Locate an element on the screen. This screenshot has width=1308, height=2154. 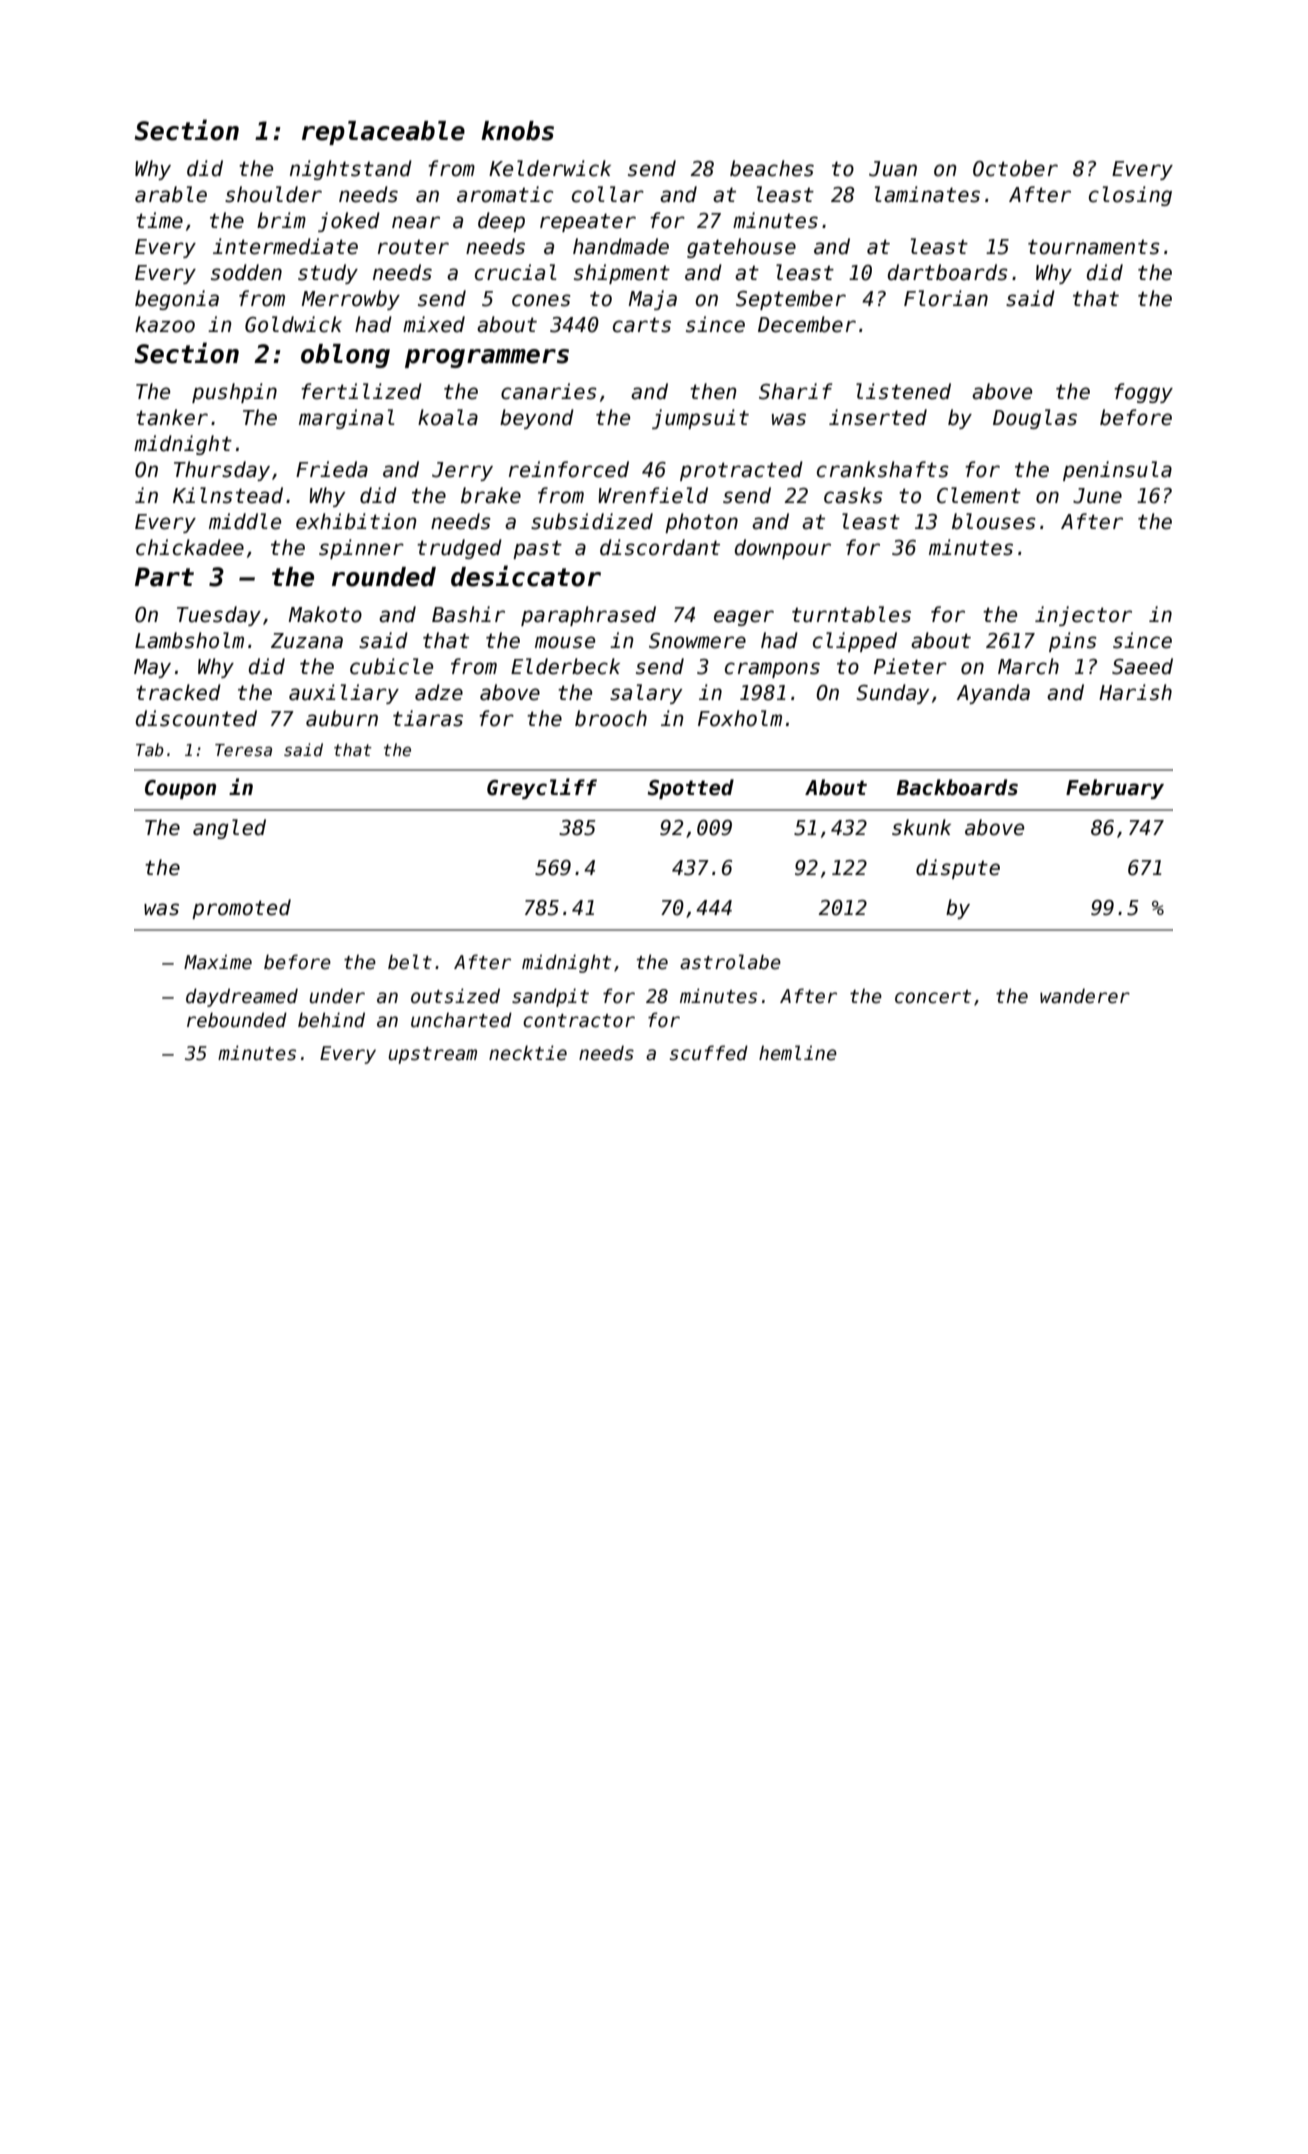
dartboards is located at coordinates (948, 272).
